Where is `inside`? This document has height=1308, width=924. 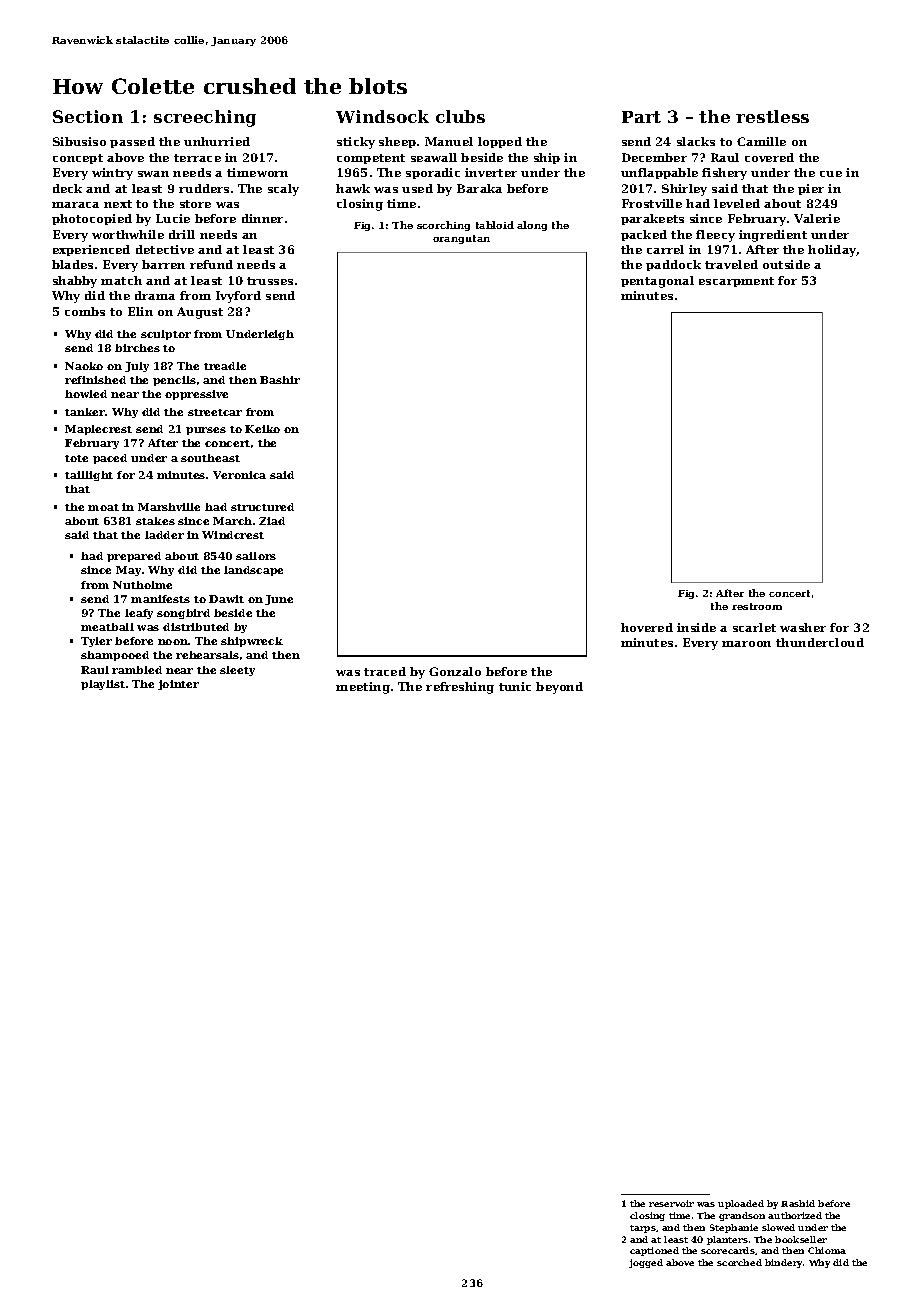 inside is located at coordinates (696, 627).
